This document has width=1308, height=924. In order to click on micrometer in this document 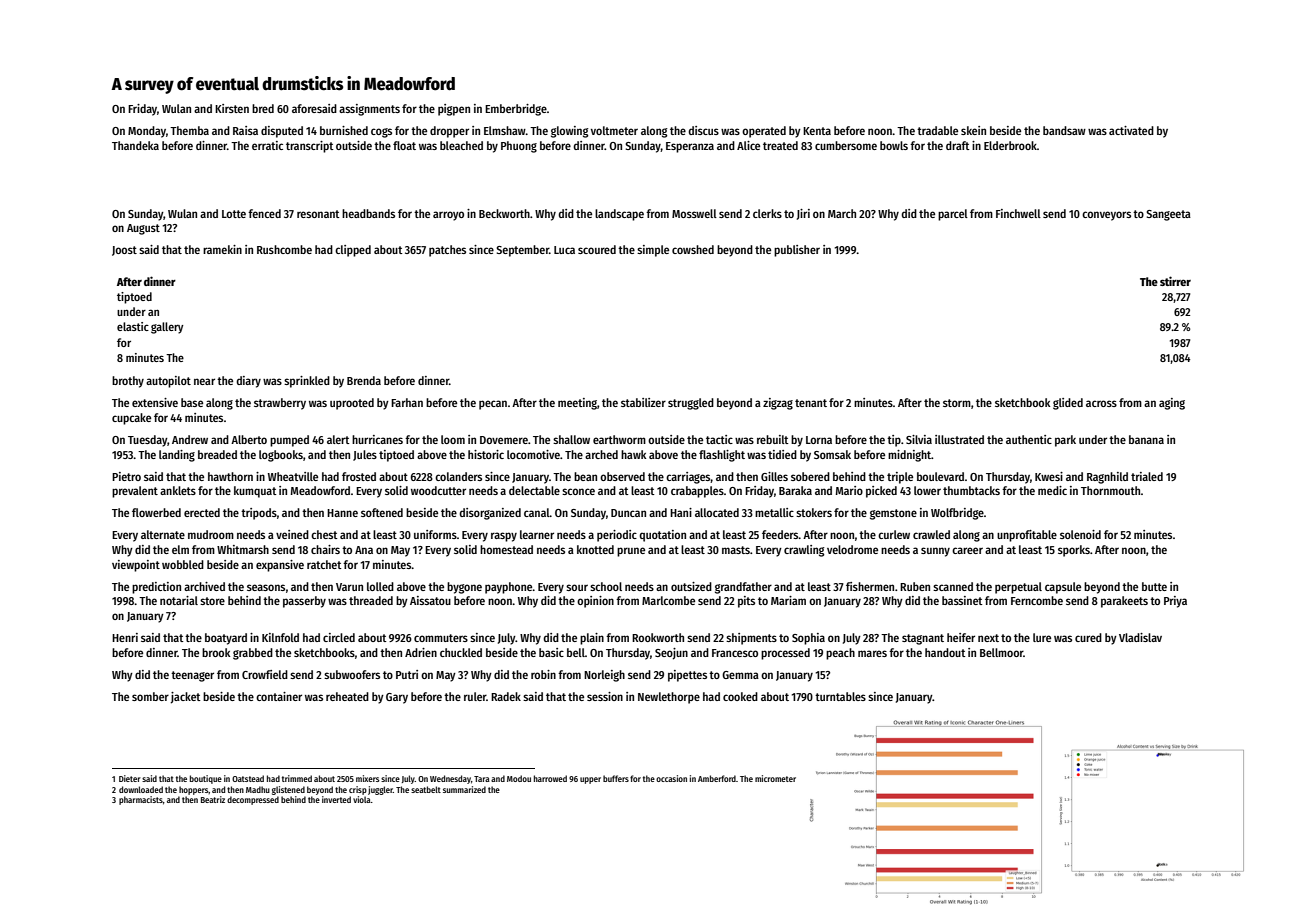, I will do `click(775, 778)`.
